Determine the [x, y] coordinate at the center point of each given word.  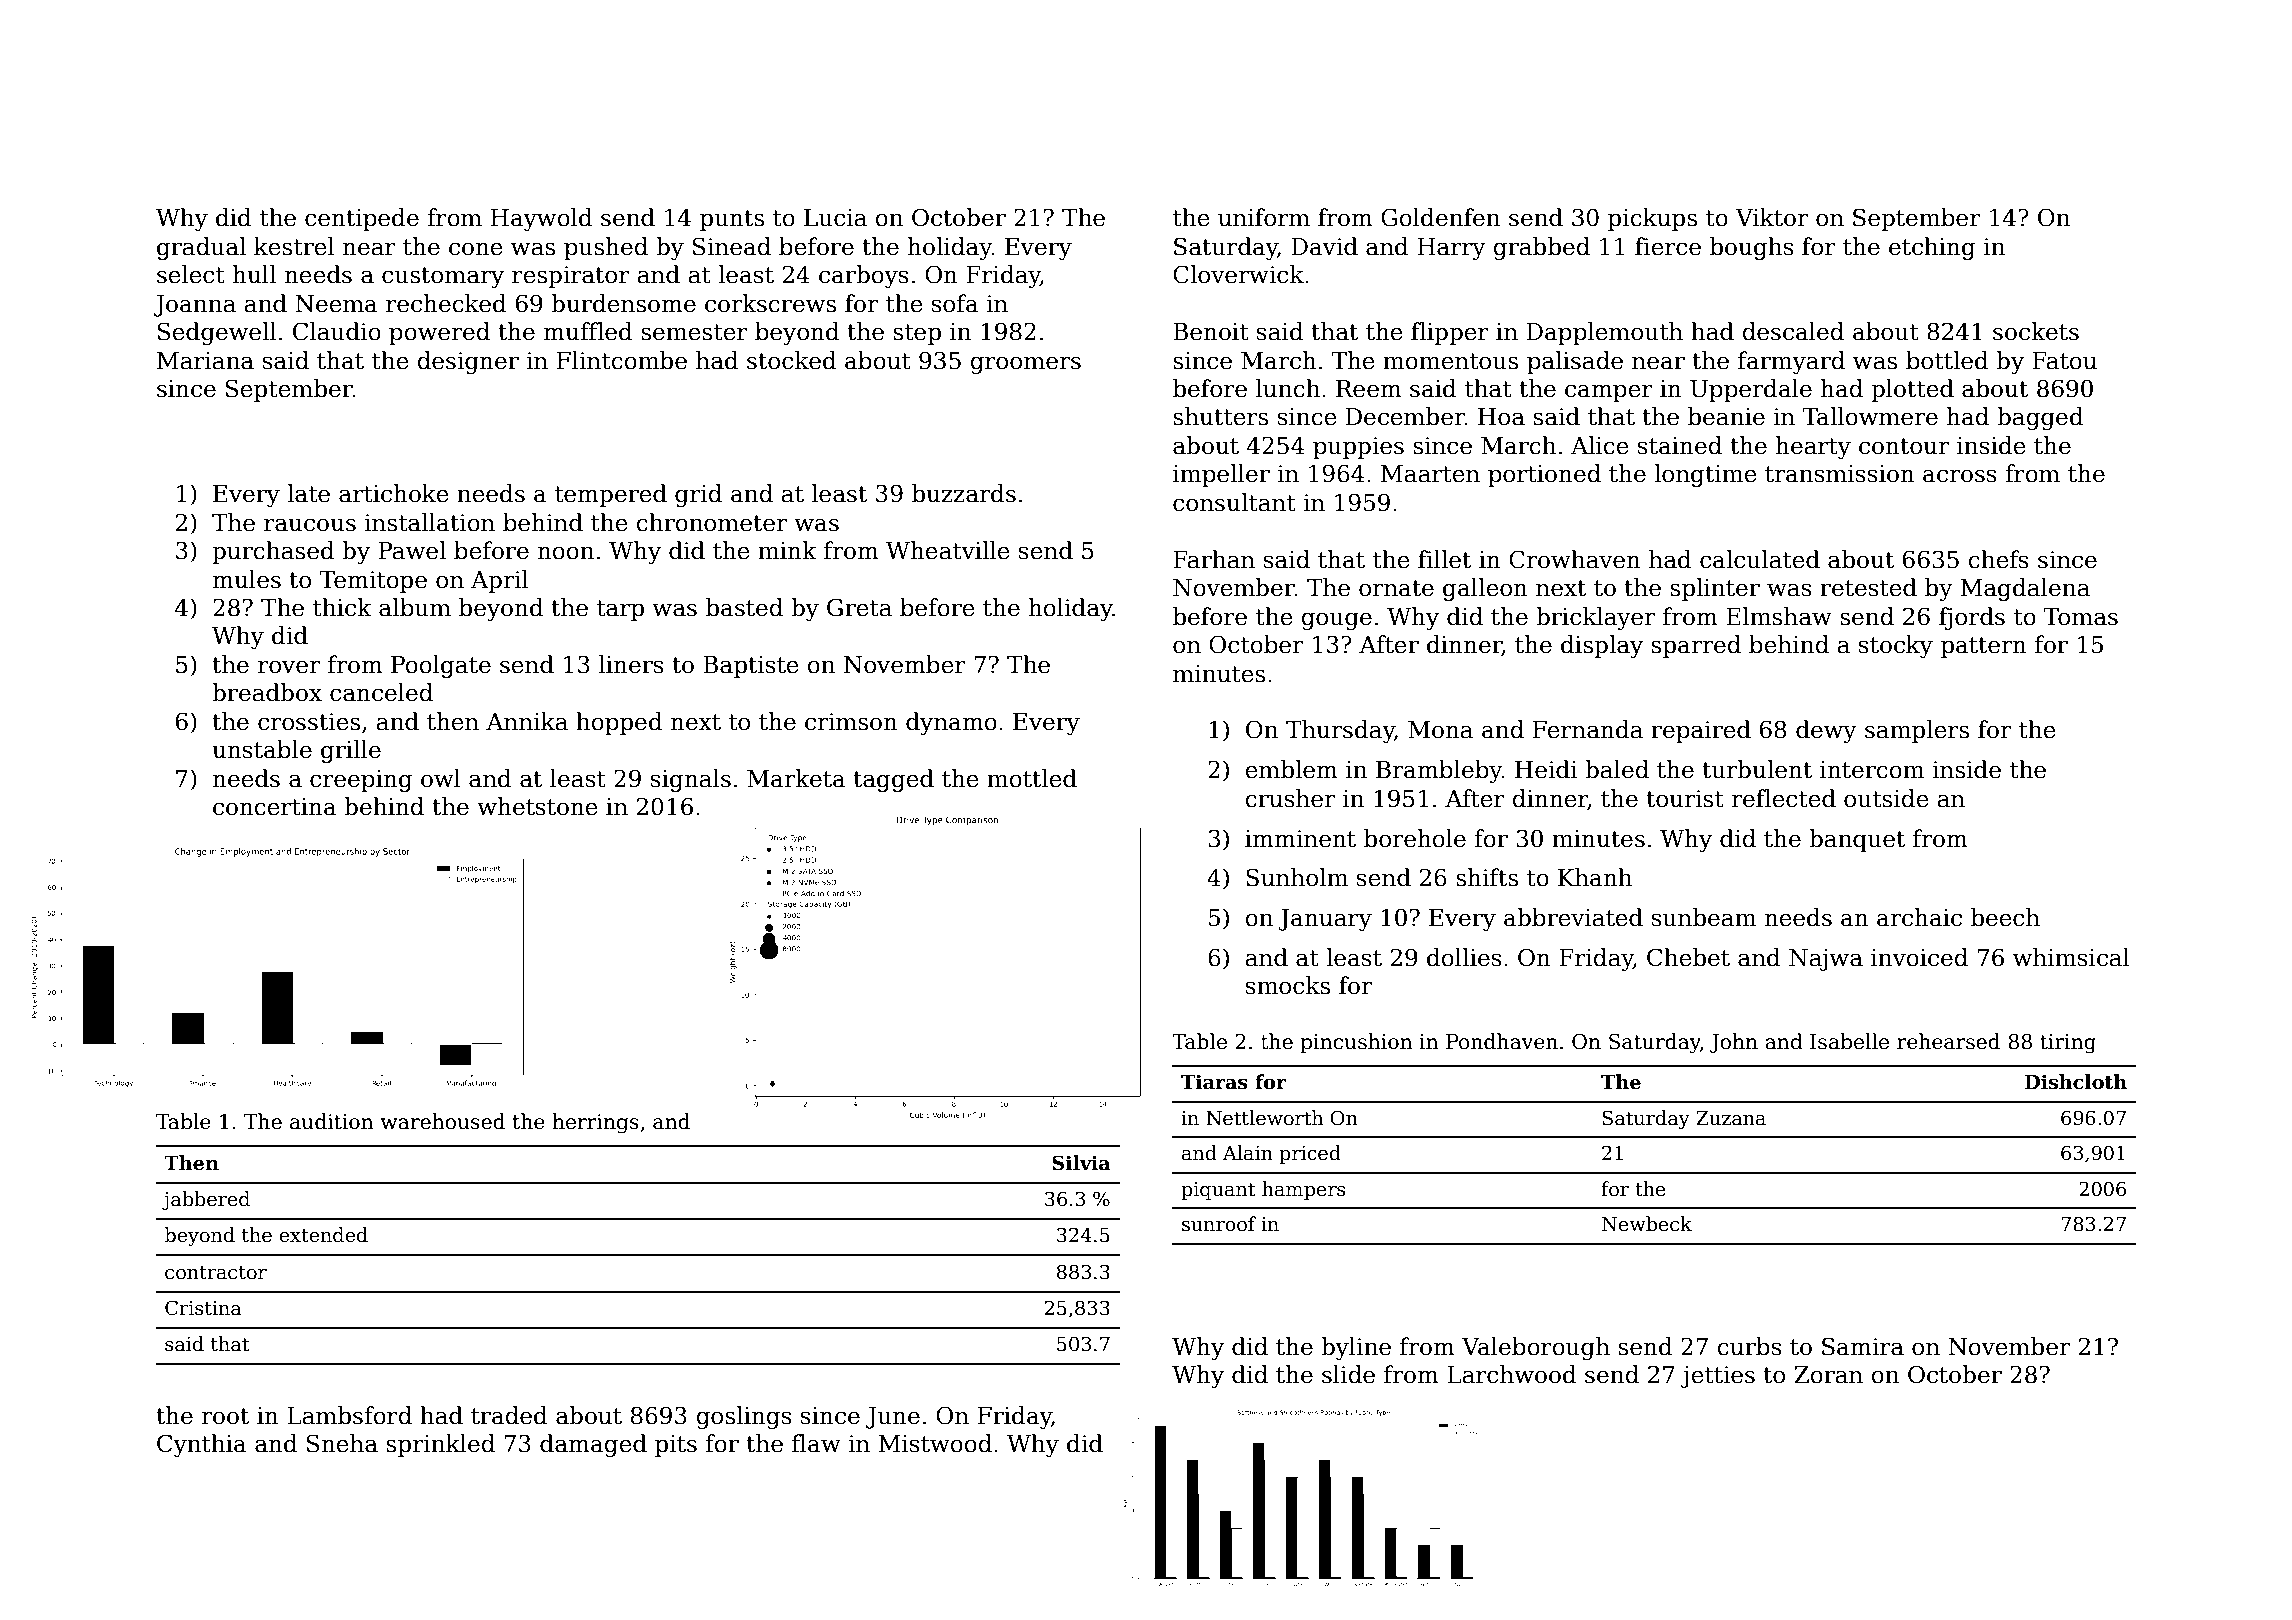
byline [1356, 1348]
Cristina [203, 1308]
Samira [1863, 1346]
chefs [1998, 559]
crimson [851, 722]
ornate [1396, 588]
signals [691, 780]
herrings [595, 1123]
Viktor [1771, 217]
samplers [1917, 731]
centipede [362, 219]
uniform [1264, 217]
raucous [310, 525]
